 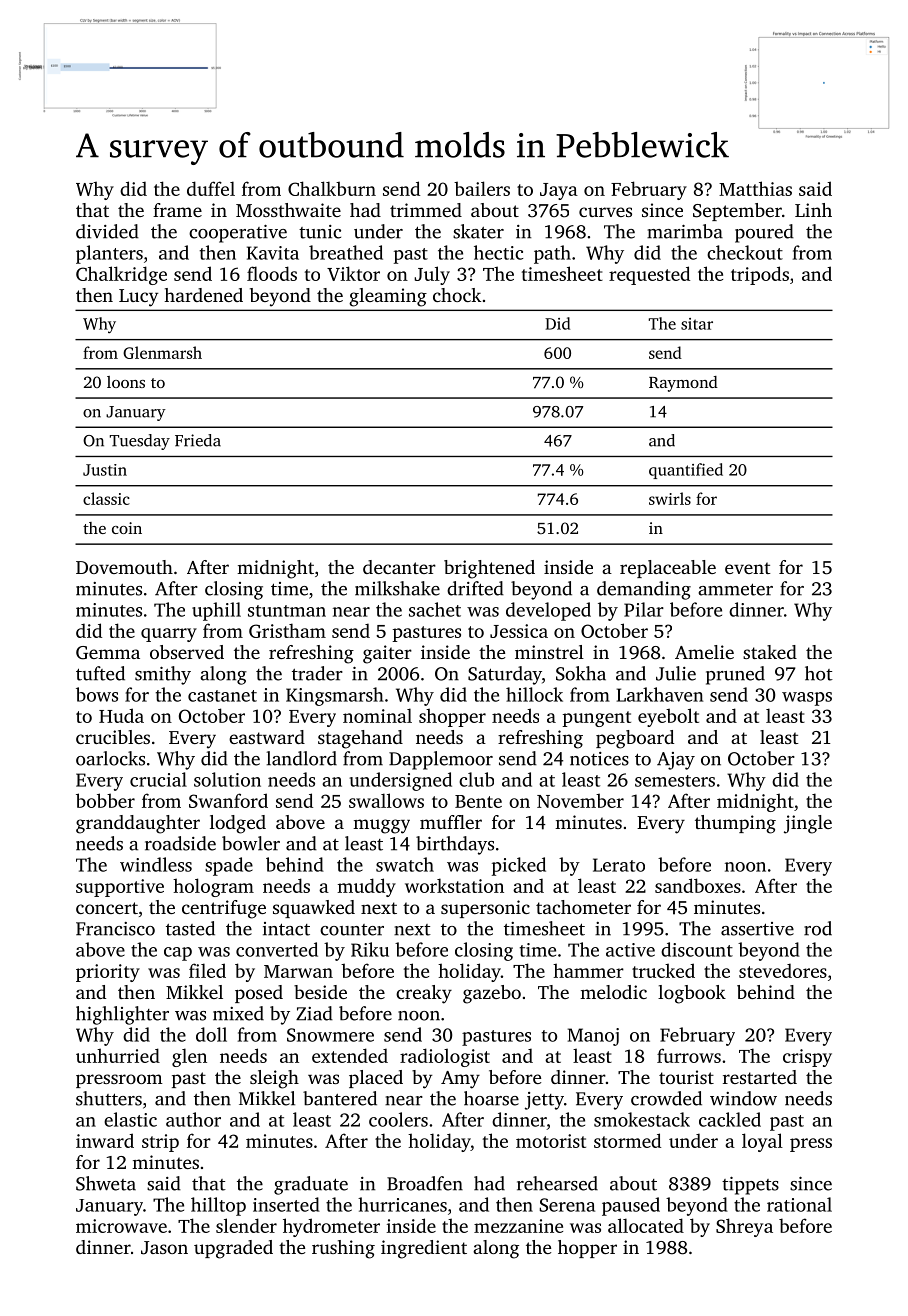 What do you see at coordinates (211, 188) in the screenshot?
I see `duffel` at bounding box center [211, 188].
